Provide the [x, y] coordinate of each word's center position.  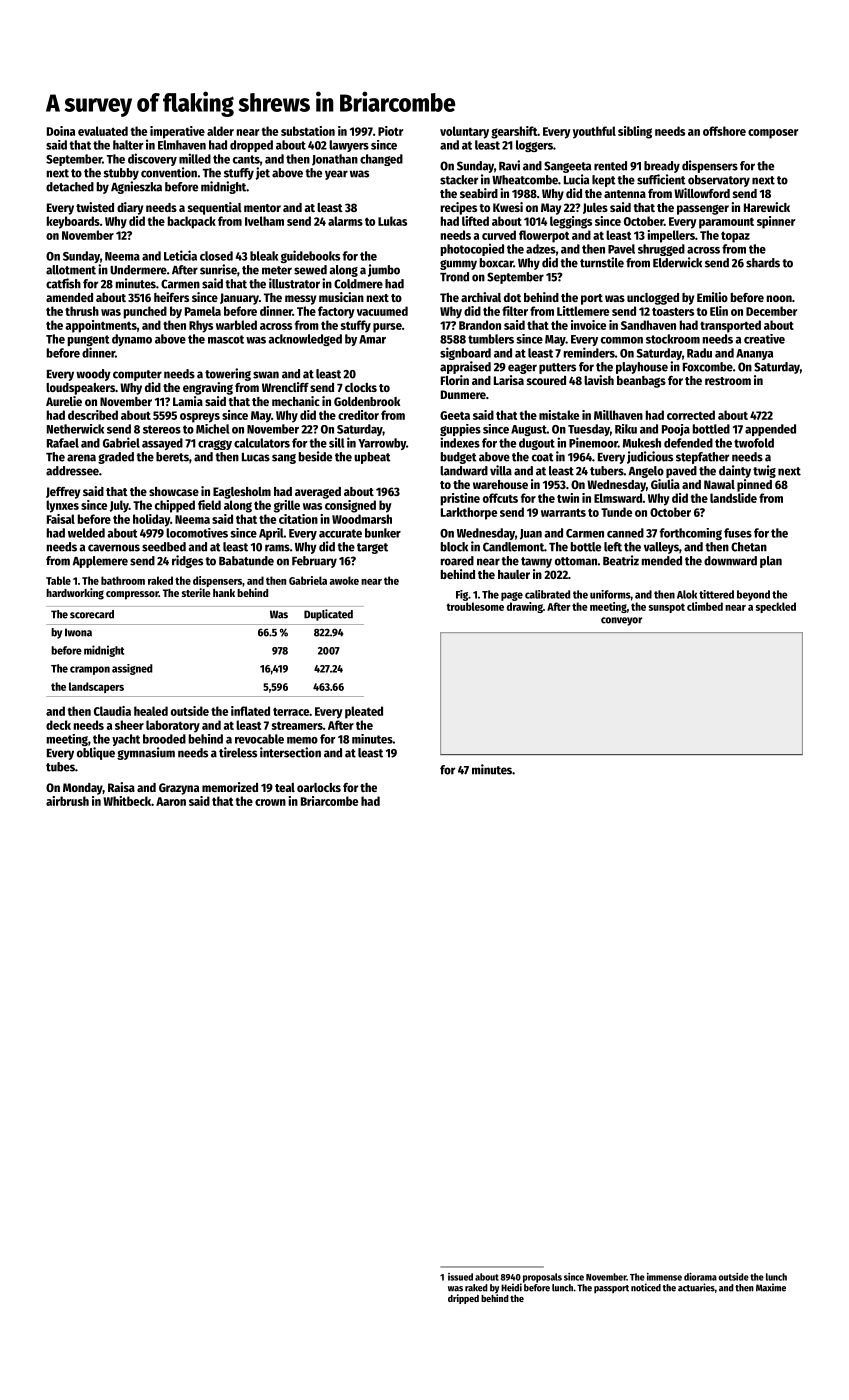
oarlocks [319, 787]
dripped [463, 1299]
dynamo [132, 340]
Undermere [138, 270]
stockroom [673, 339]
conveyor [621, 621]
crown [270, 802]
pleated [364, 712]
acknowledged [305, 340]
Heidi [511, 1287]
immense [664, 1277]
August [529, 430]
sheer [129, 725]
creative [764, 339]
